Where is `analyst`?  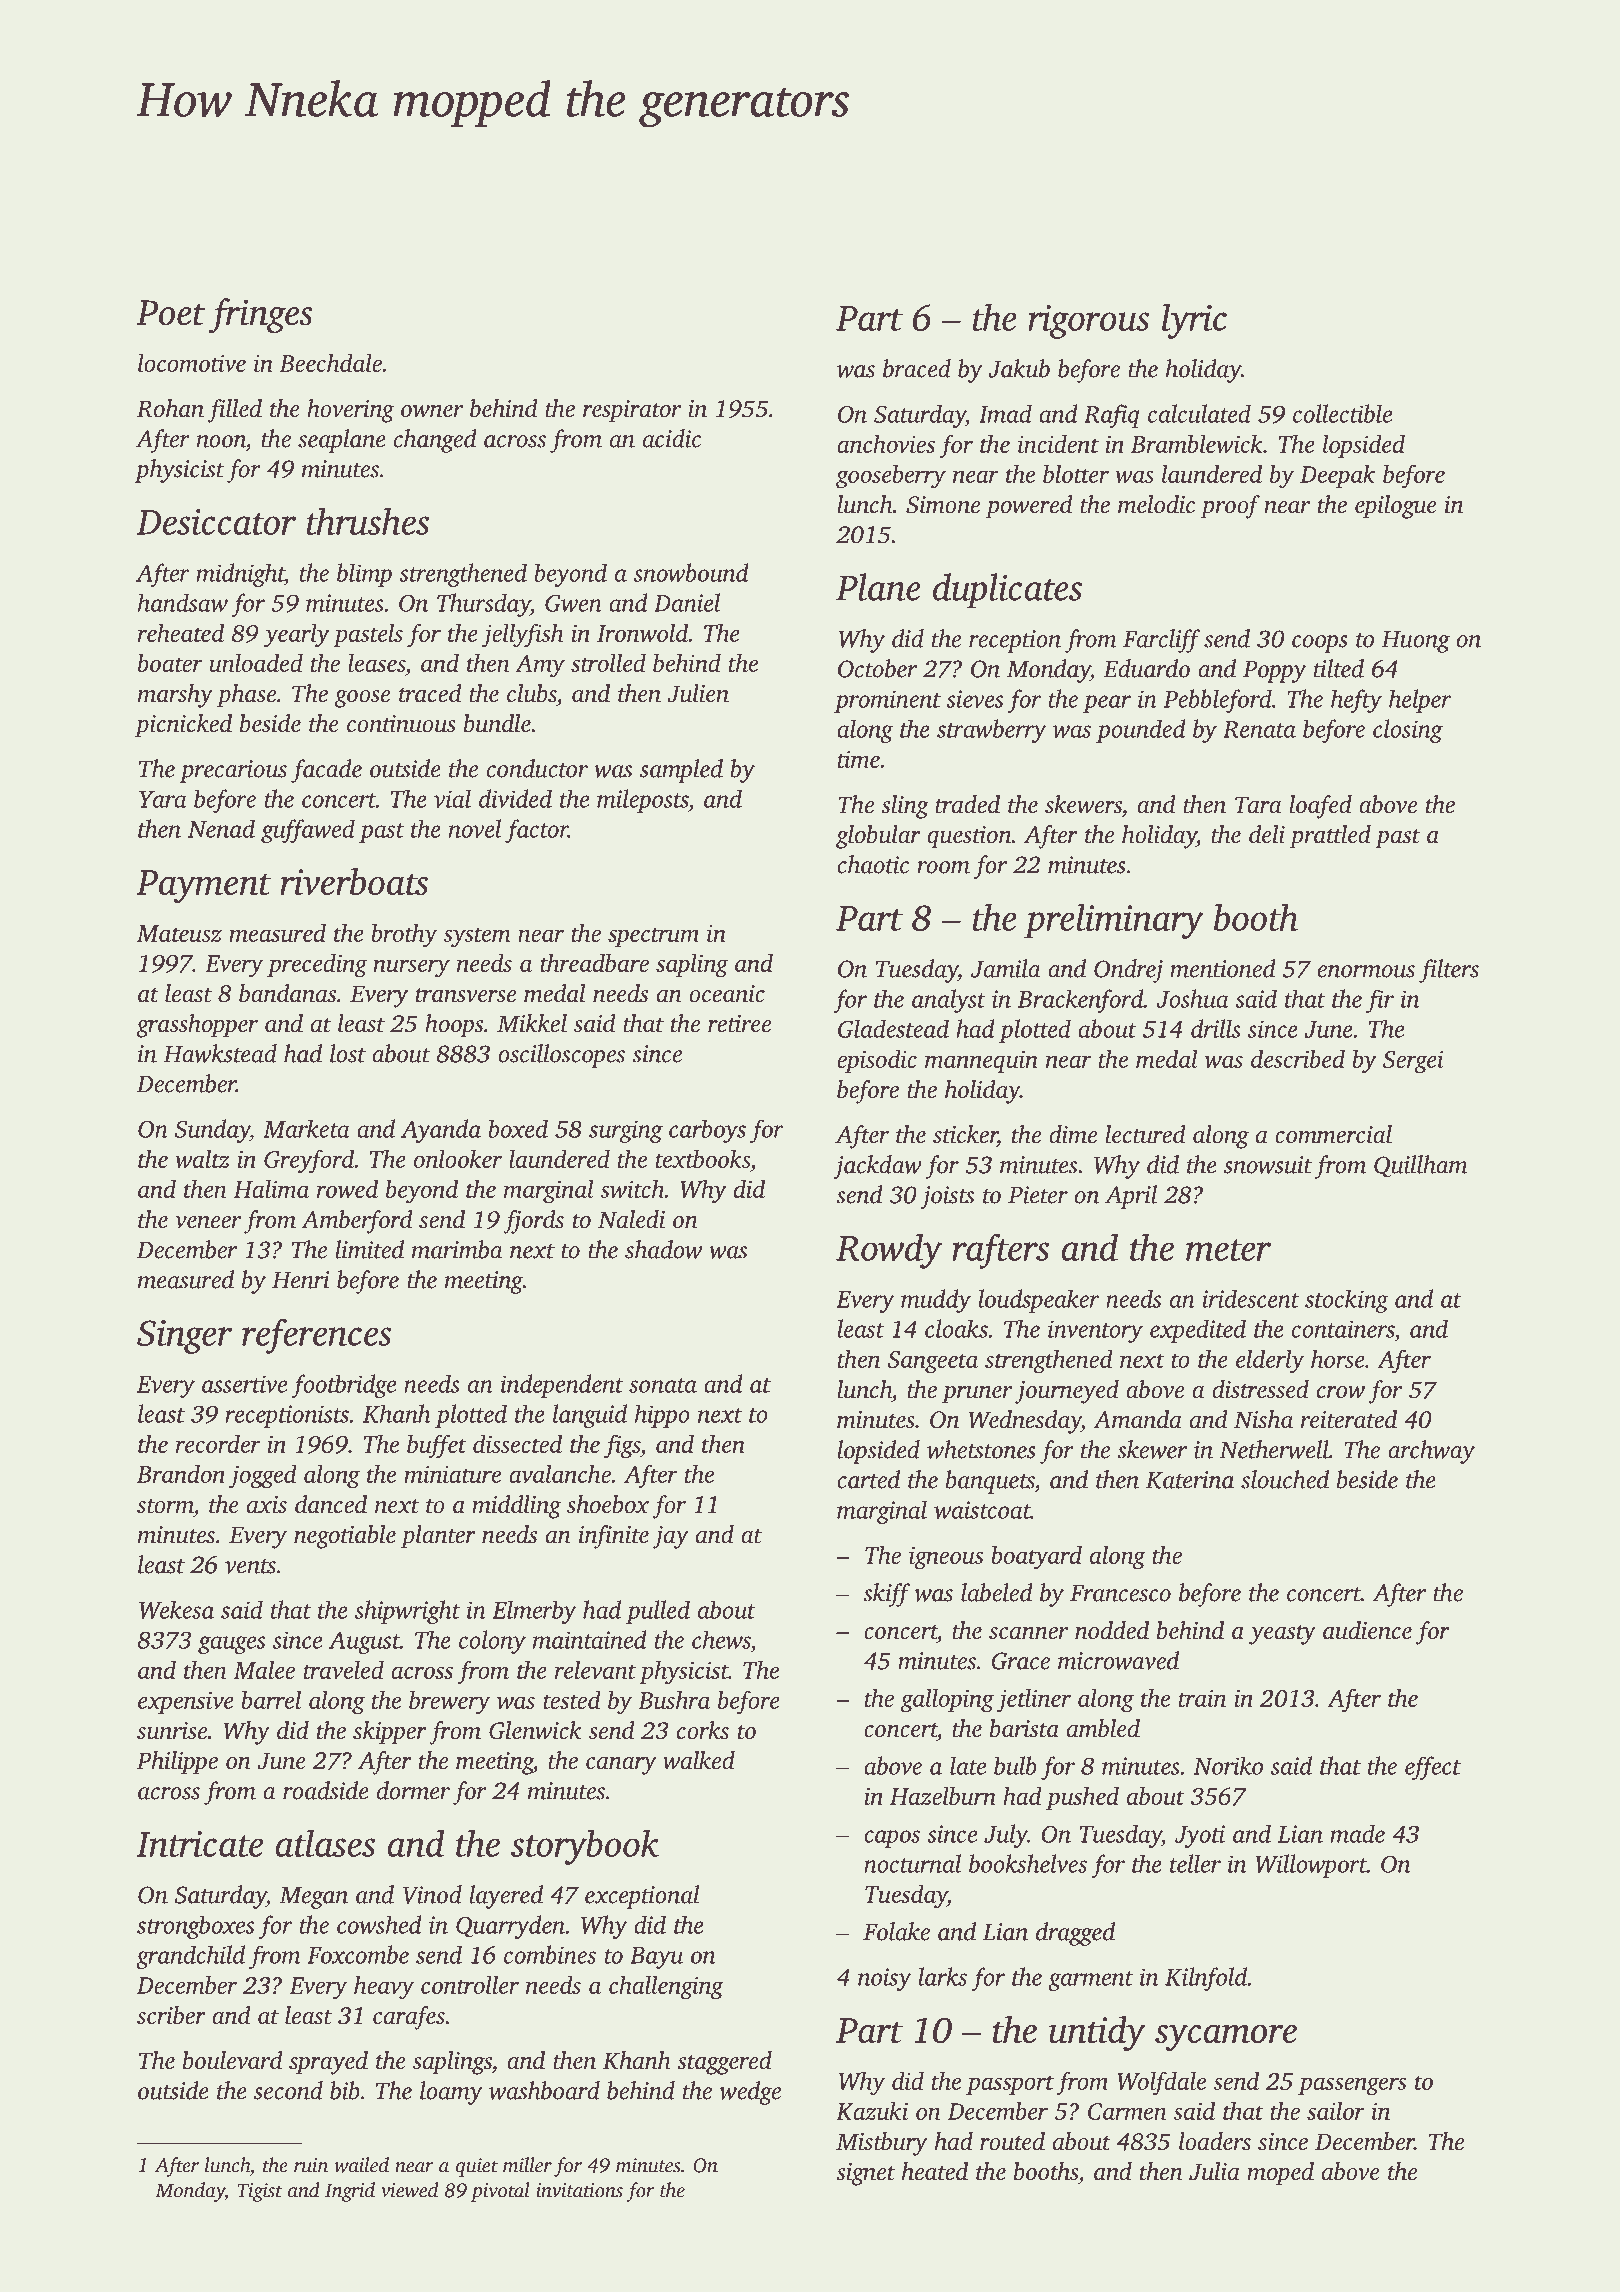
analyst is located at coordinates (949, 1001).
